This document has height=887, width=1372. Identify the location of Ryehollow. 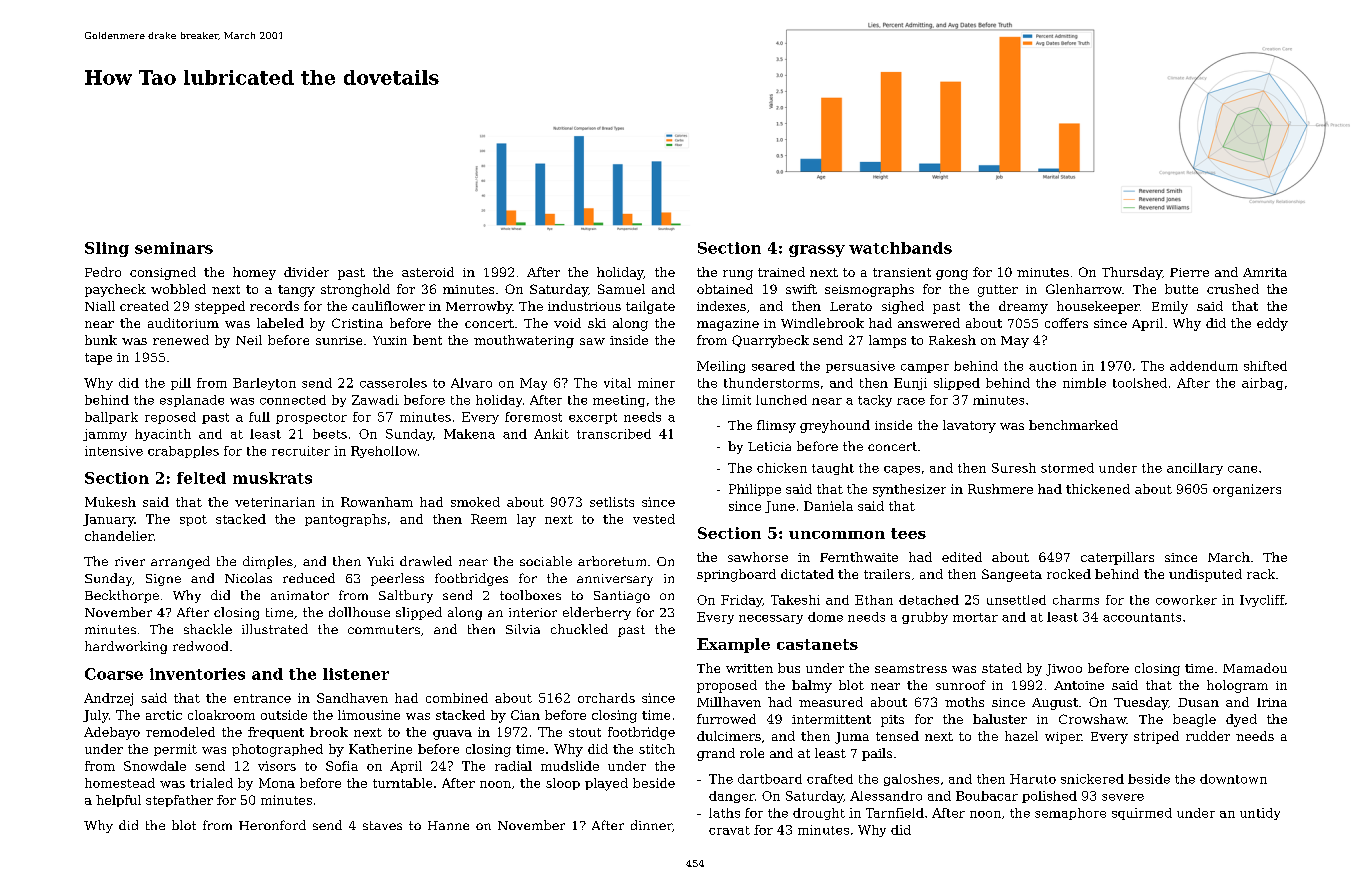
(384, 452).
